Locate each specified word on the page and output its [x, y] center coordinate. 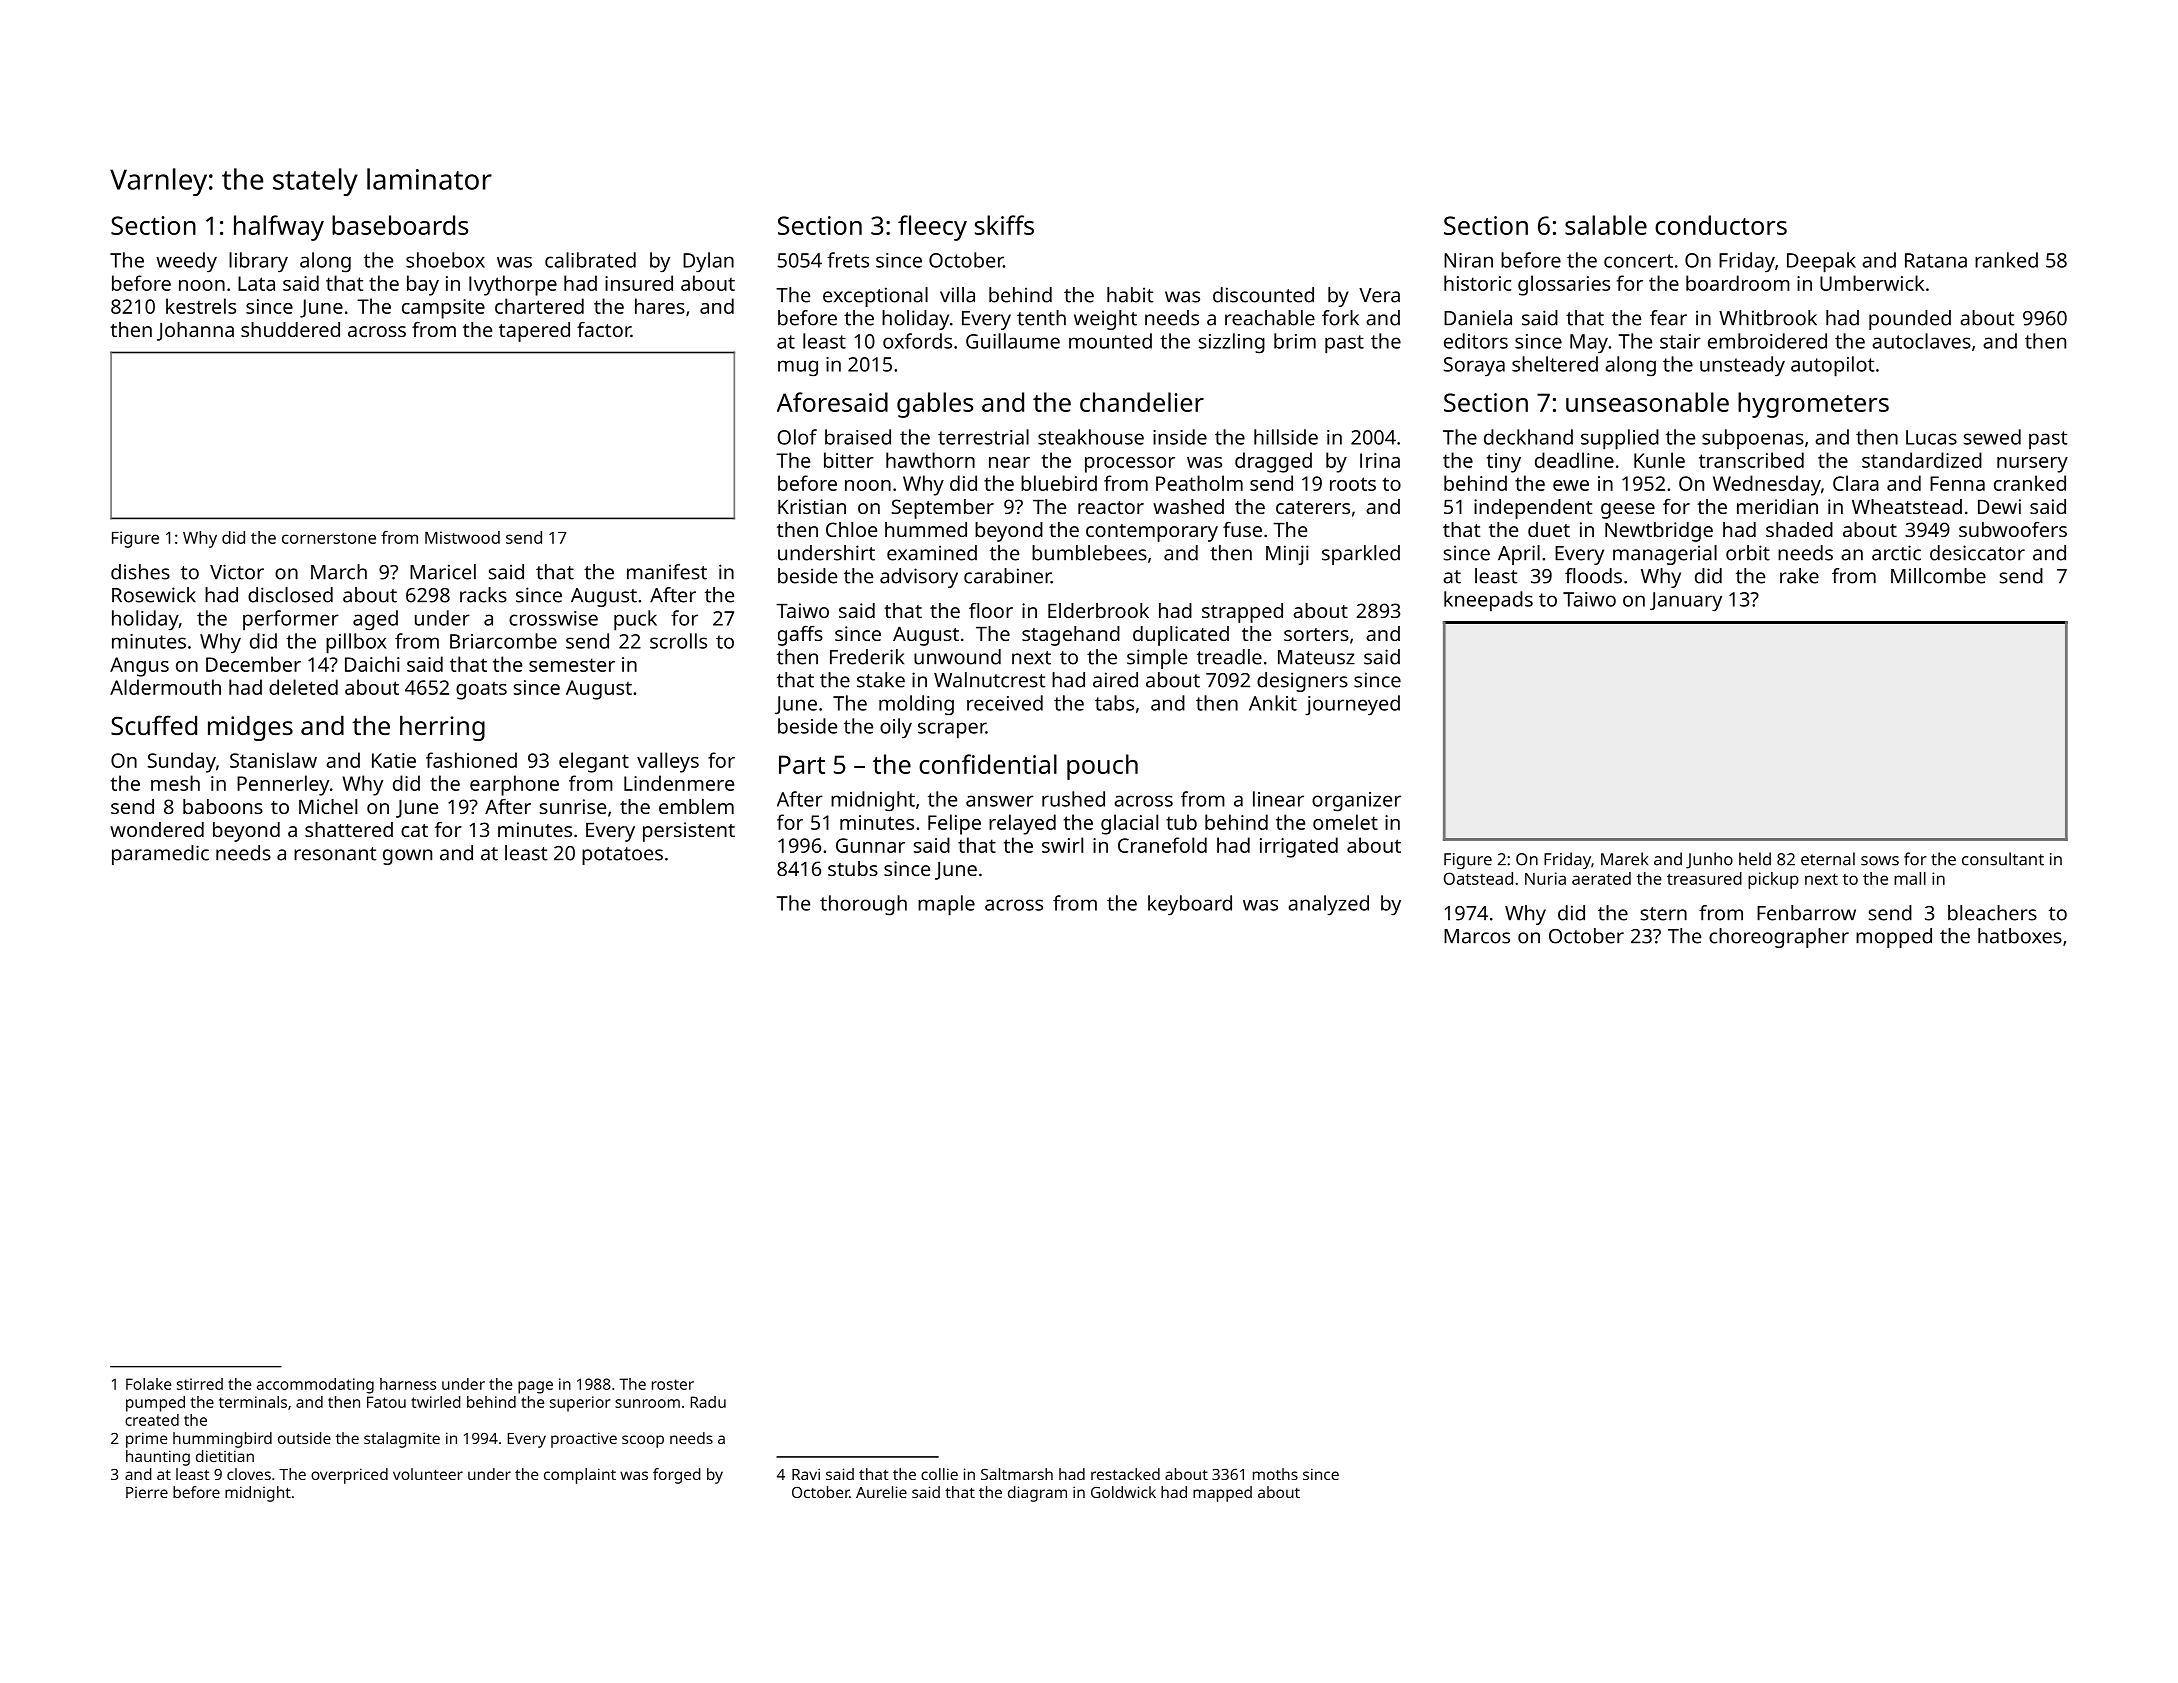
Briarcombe [503, 641]
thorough [863, 905]
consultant [2003, 859]
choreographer [1779, 938]
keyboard [1190, 905]
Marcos [1477, 936]
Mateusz [1316, 657]
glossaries [1564, 285]
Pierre [147, 1492]
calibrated [590, 260]
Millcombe [1938, 576]
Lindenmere [679, 783]
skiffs [1004, 225]
